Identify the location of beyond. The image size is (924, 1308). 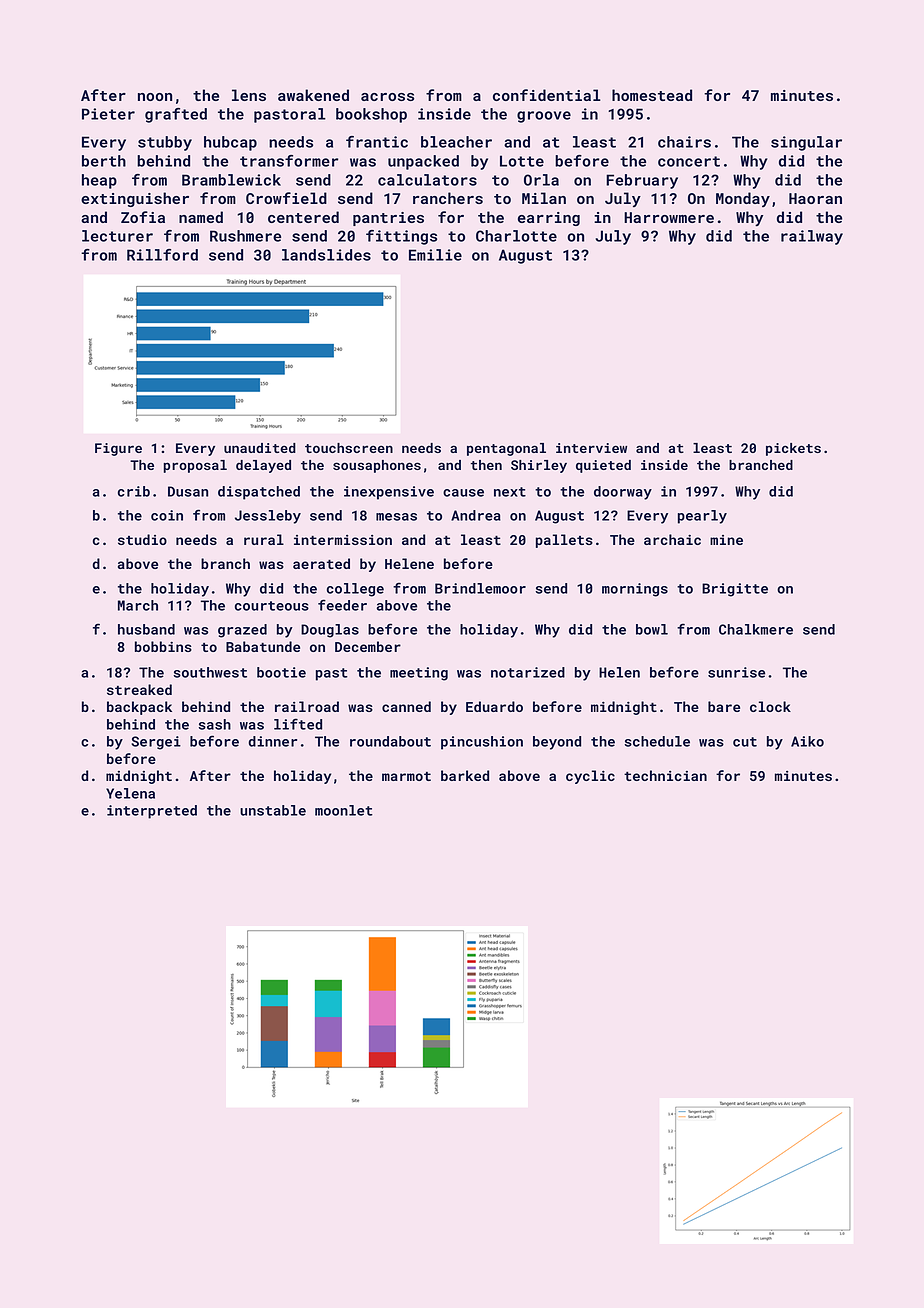
(557, 743).
